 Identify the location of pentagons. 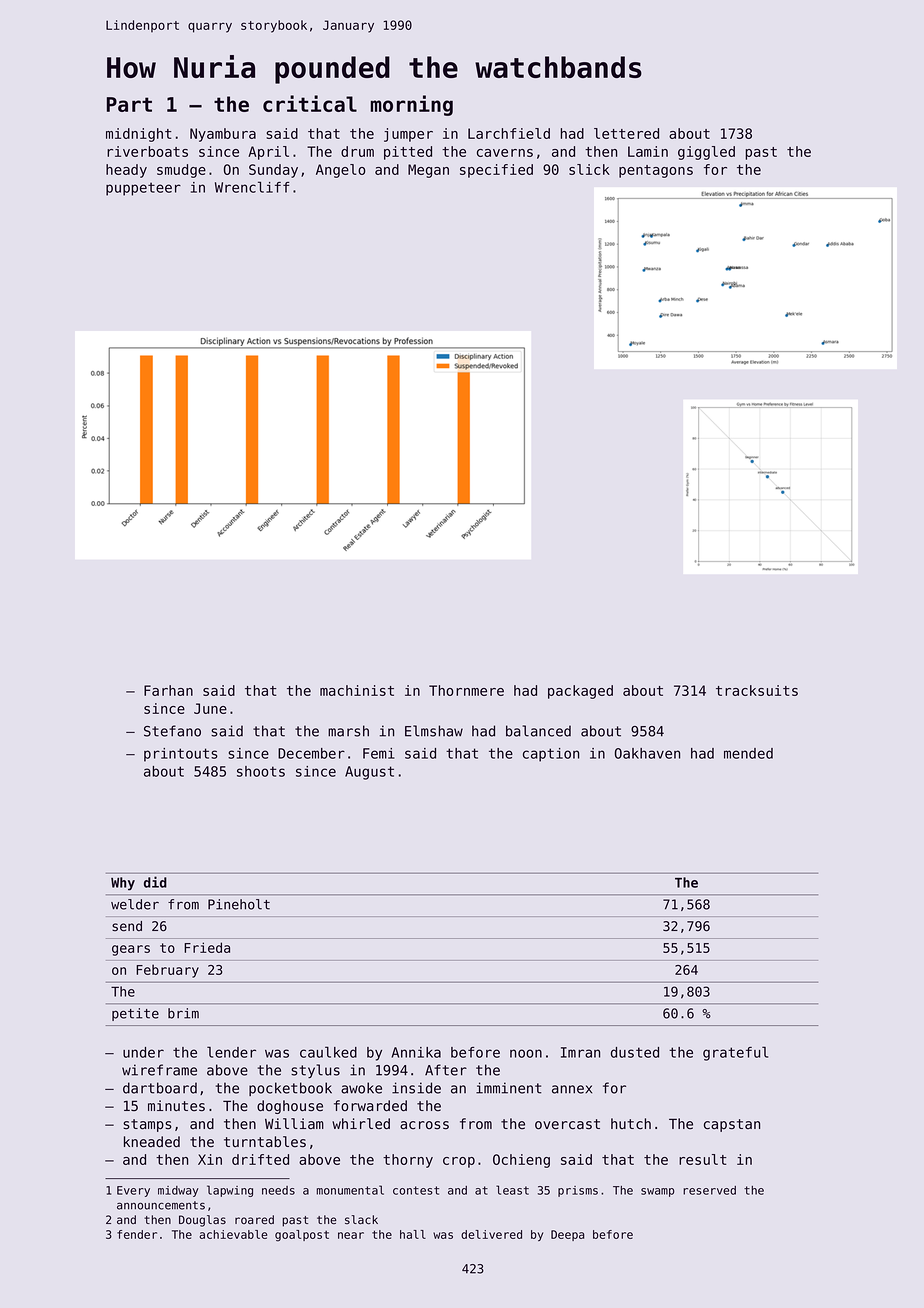
(656, 171).
